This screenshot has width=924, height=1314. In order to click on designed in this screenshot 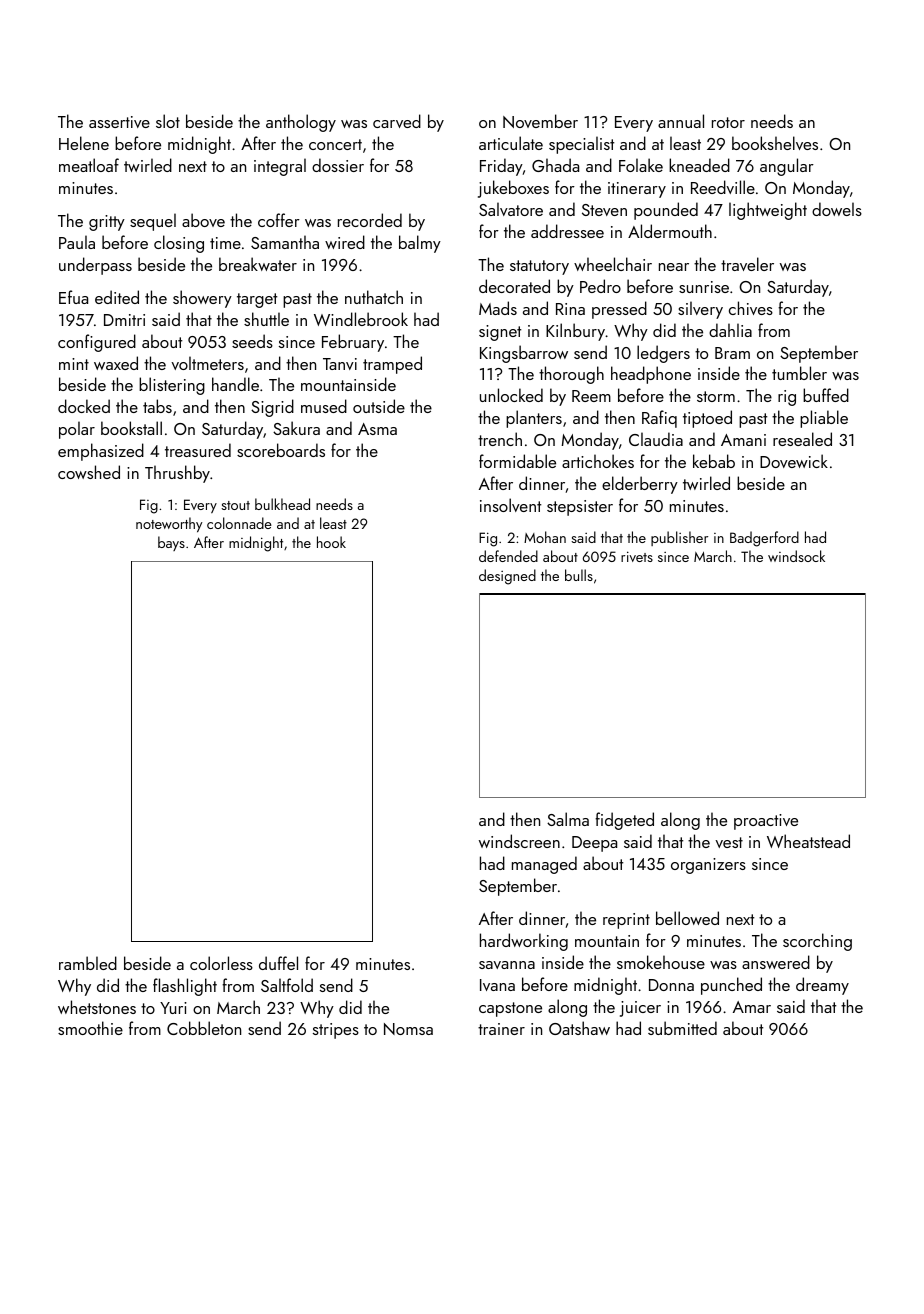, I will do `click(507, 577)`.
